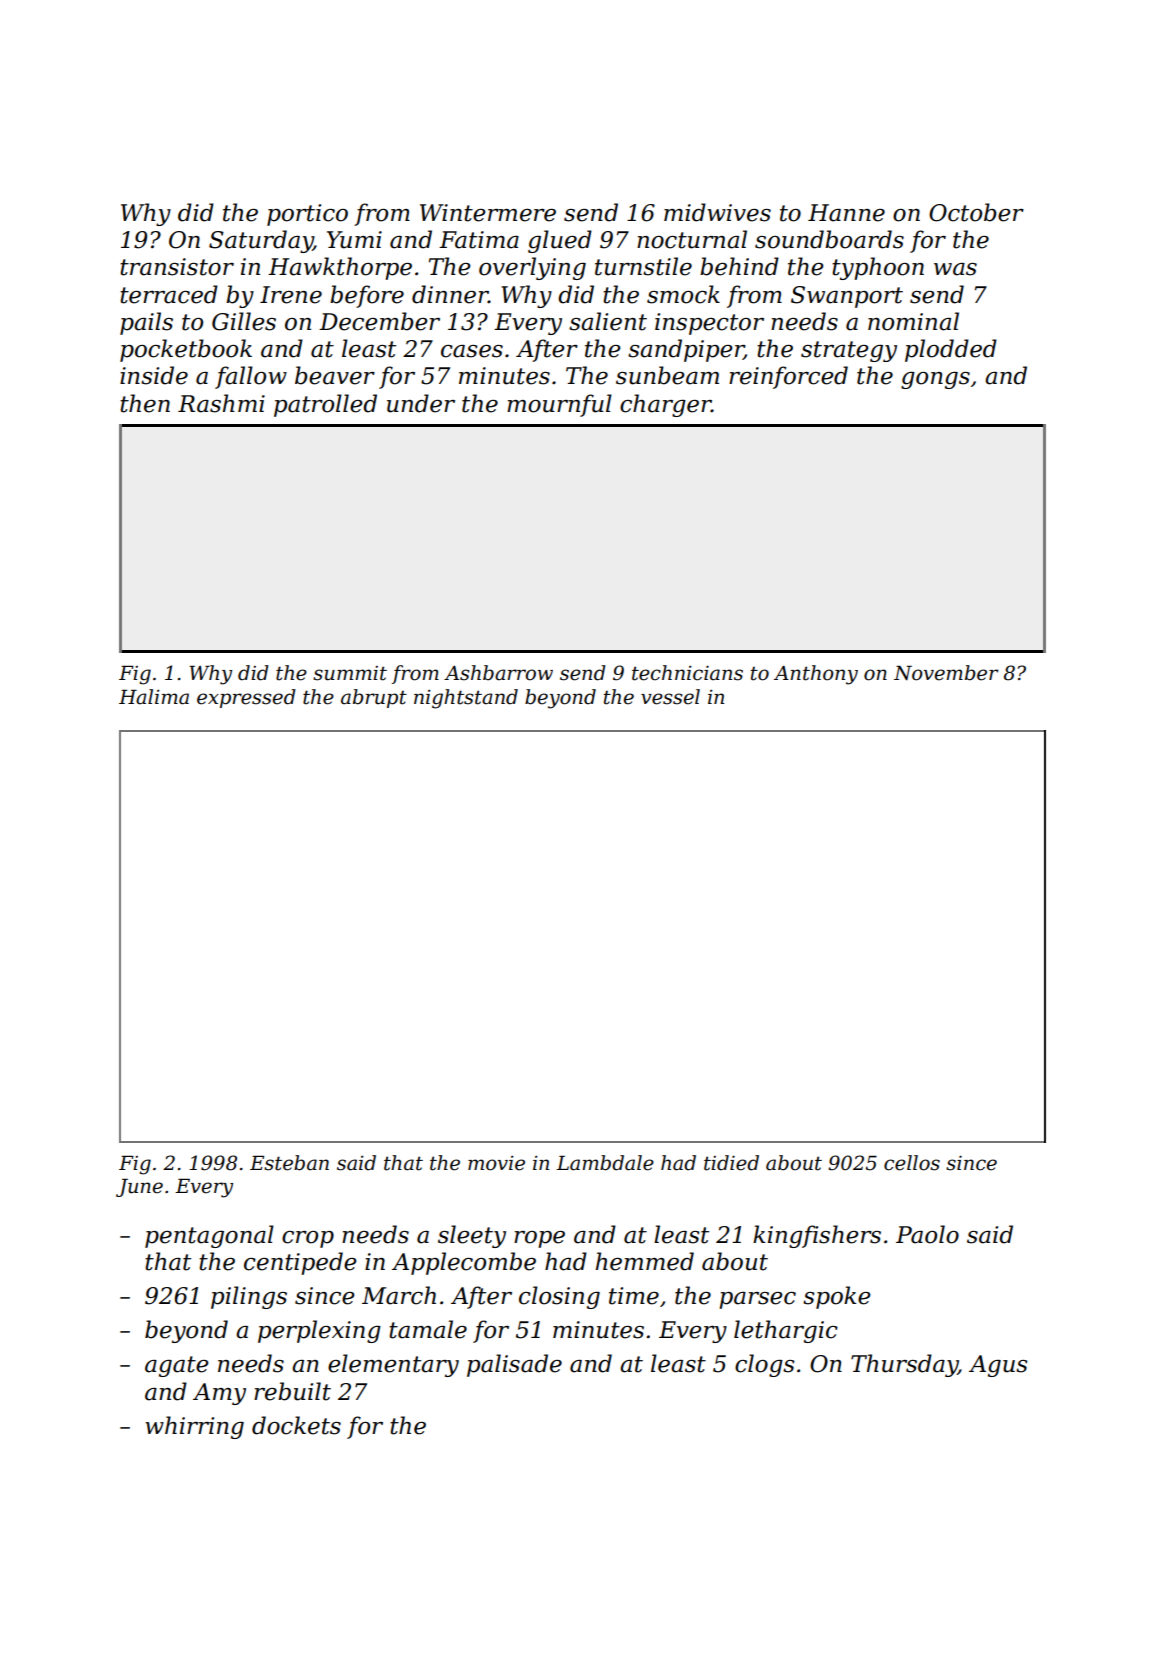 The width and height of the screenshot is (1165, 1654). Describe the element at coordinates (496, 1163) in the screenshot. I see `movie` at that location.
